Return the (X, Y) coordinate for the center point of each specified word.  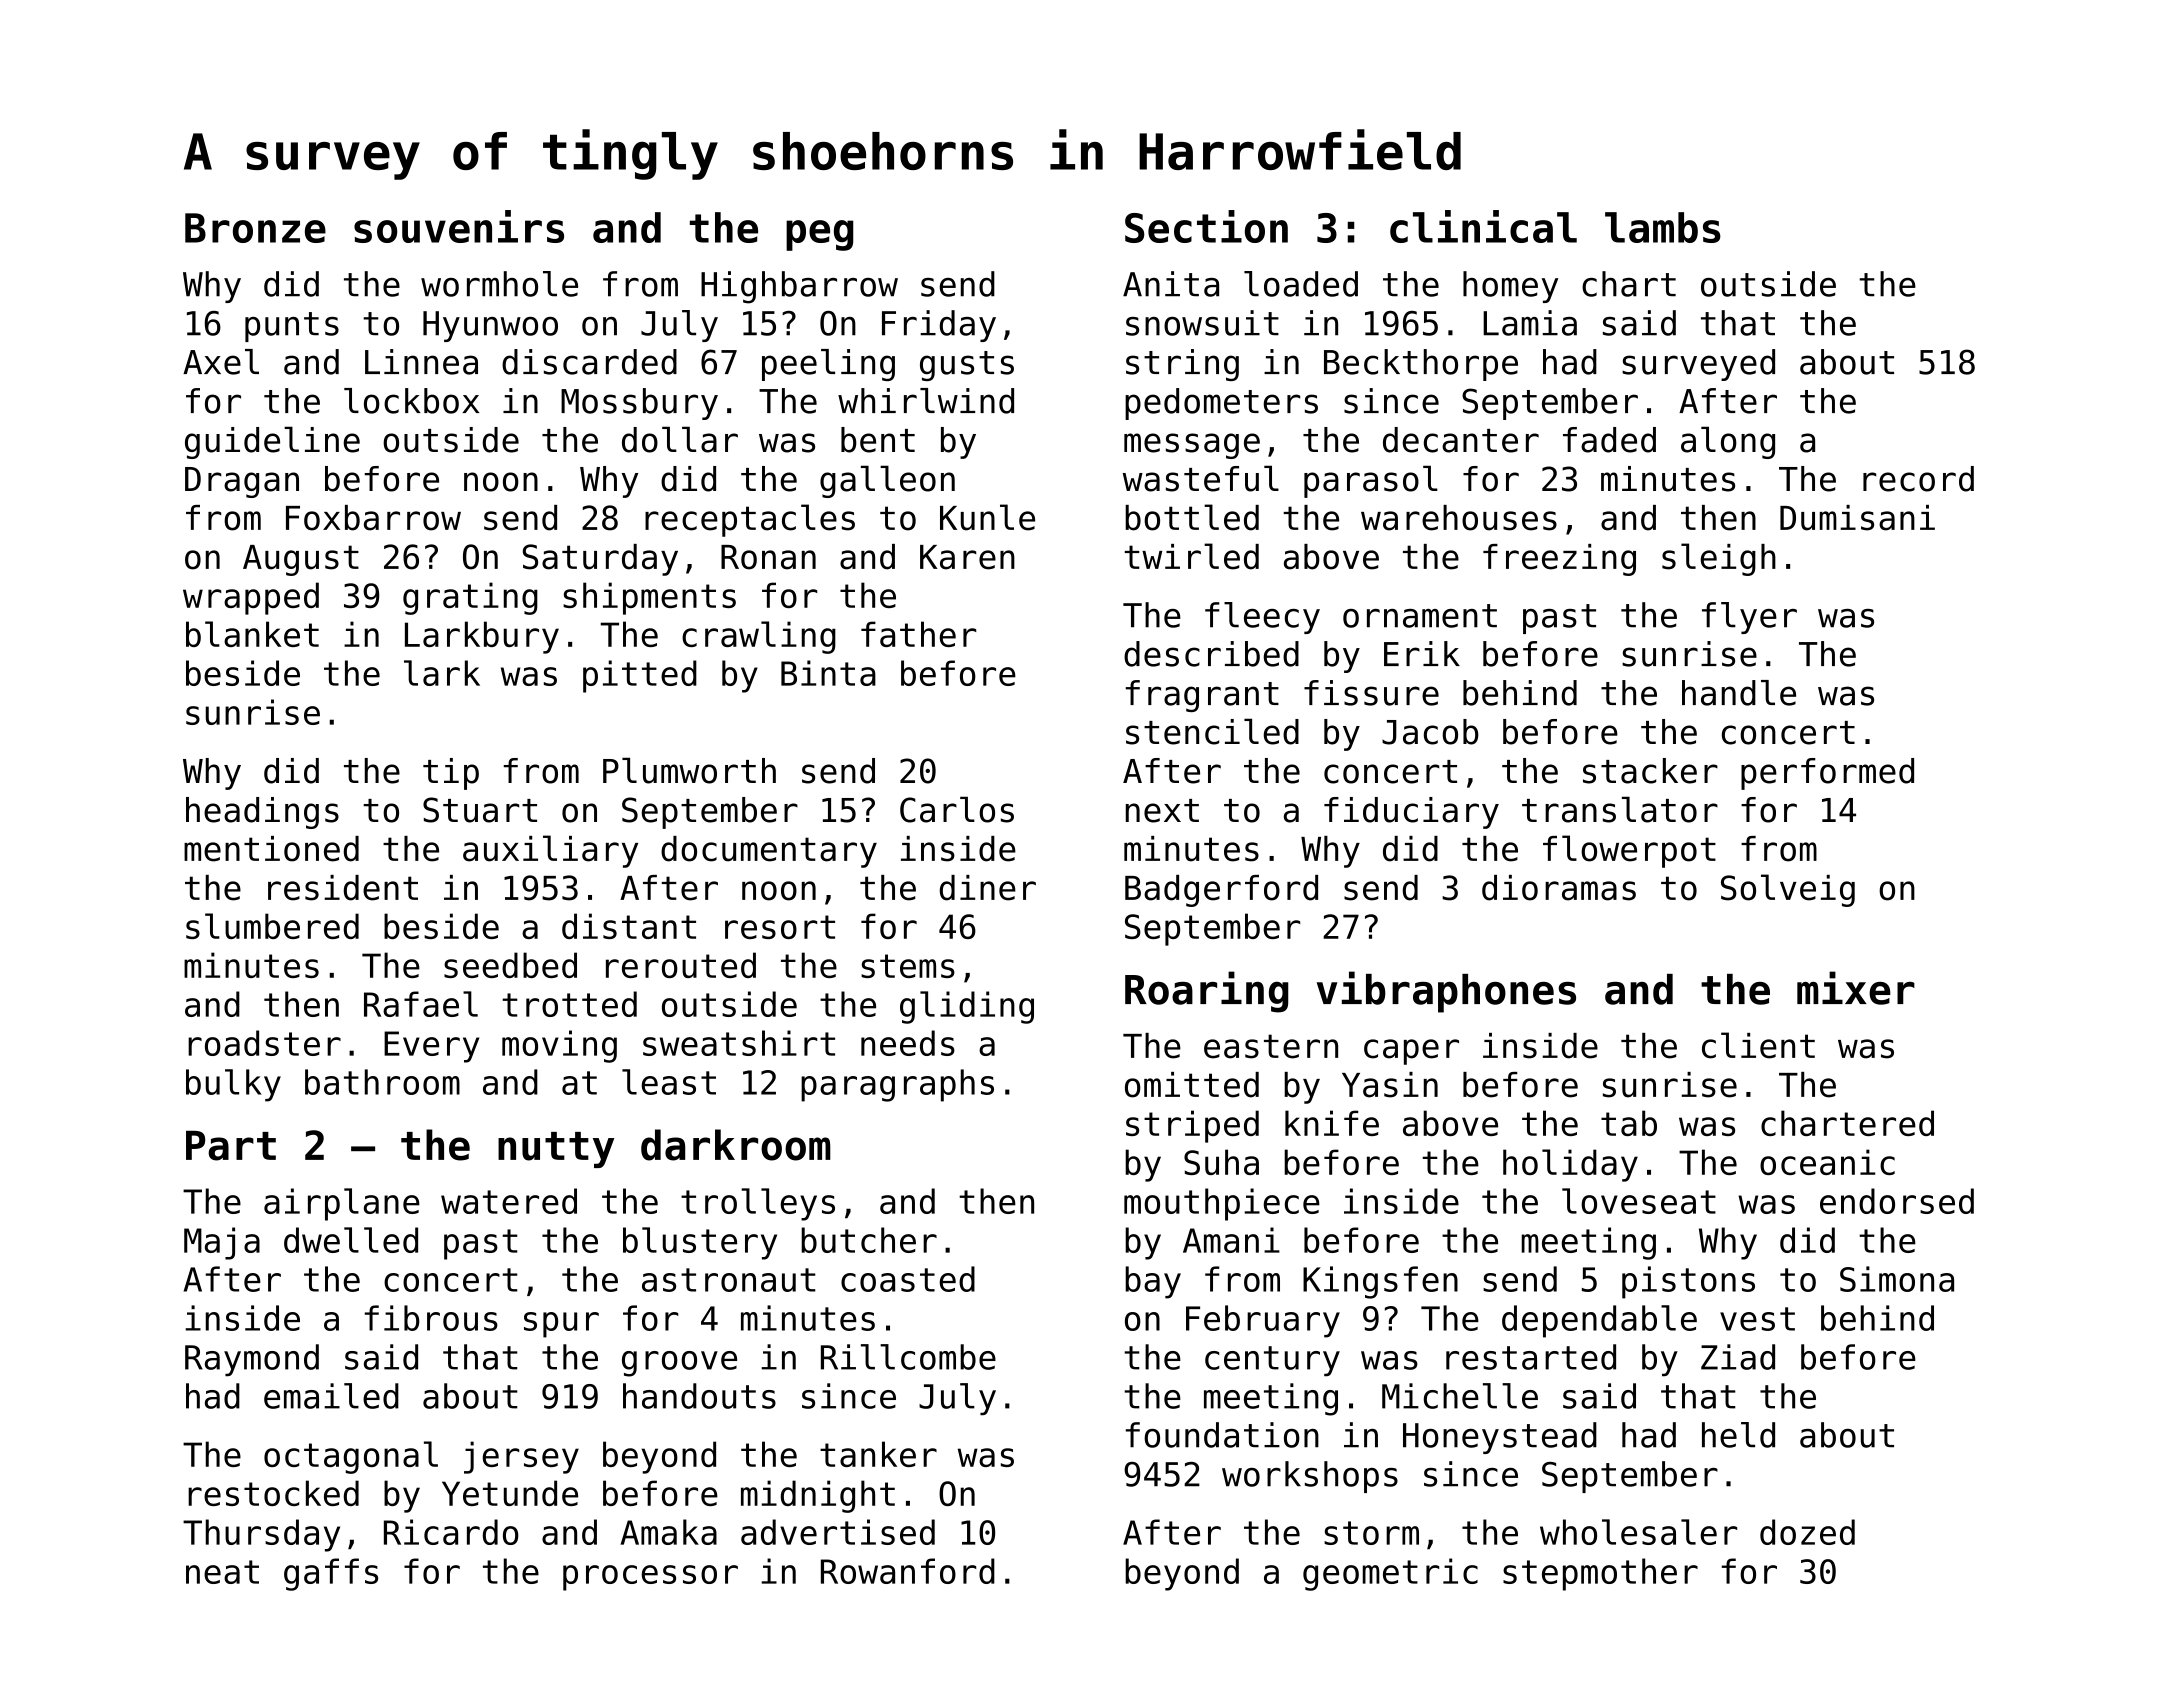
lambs (1663, 227)
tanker (878, 1454)
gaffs (331, 1574)
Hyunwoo (490, 326)
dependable (1599, 1321)
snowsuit (1202, 323)
